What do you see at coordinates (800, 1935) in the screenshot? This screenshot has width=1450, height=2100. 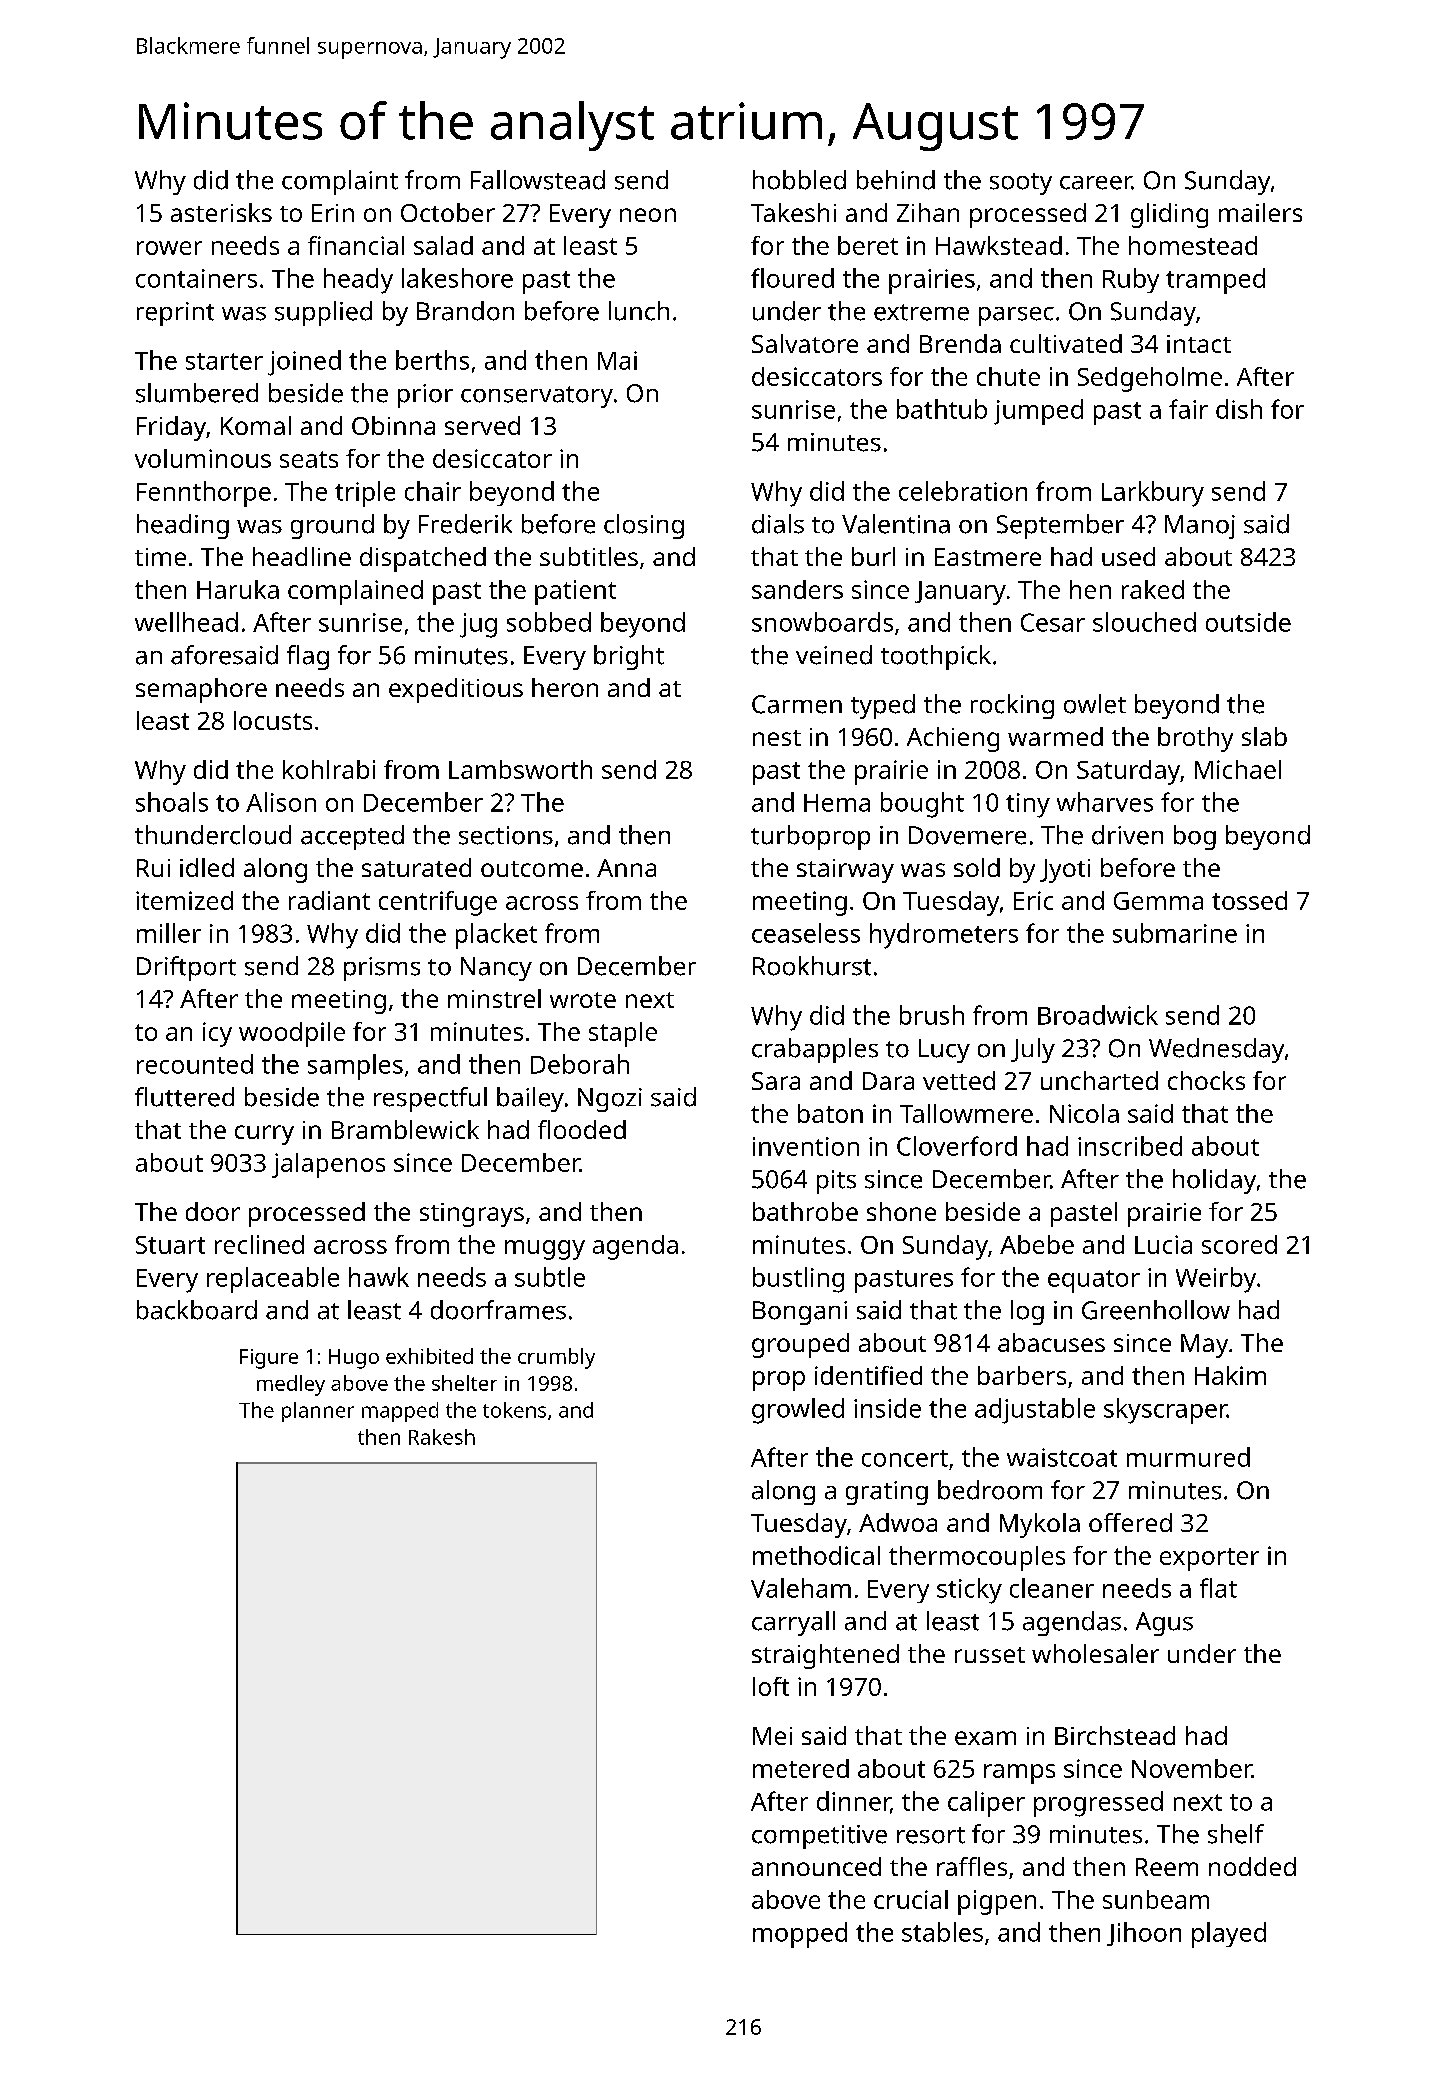 I see `mopped` at bounding box center [800, 1935].
